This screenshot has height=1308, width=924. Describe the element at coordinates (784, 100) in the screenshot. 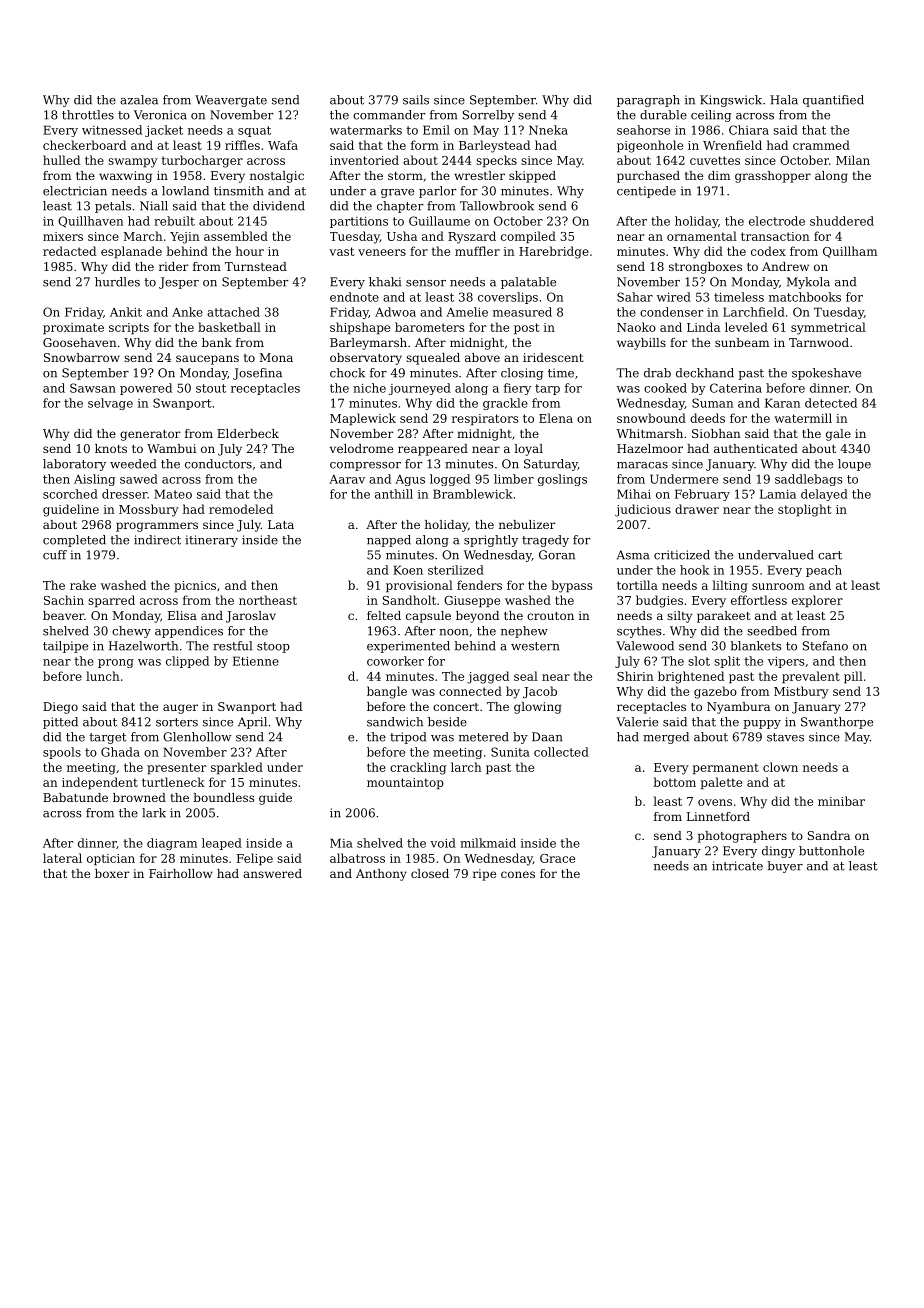

I see `Hala` at that location.
